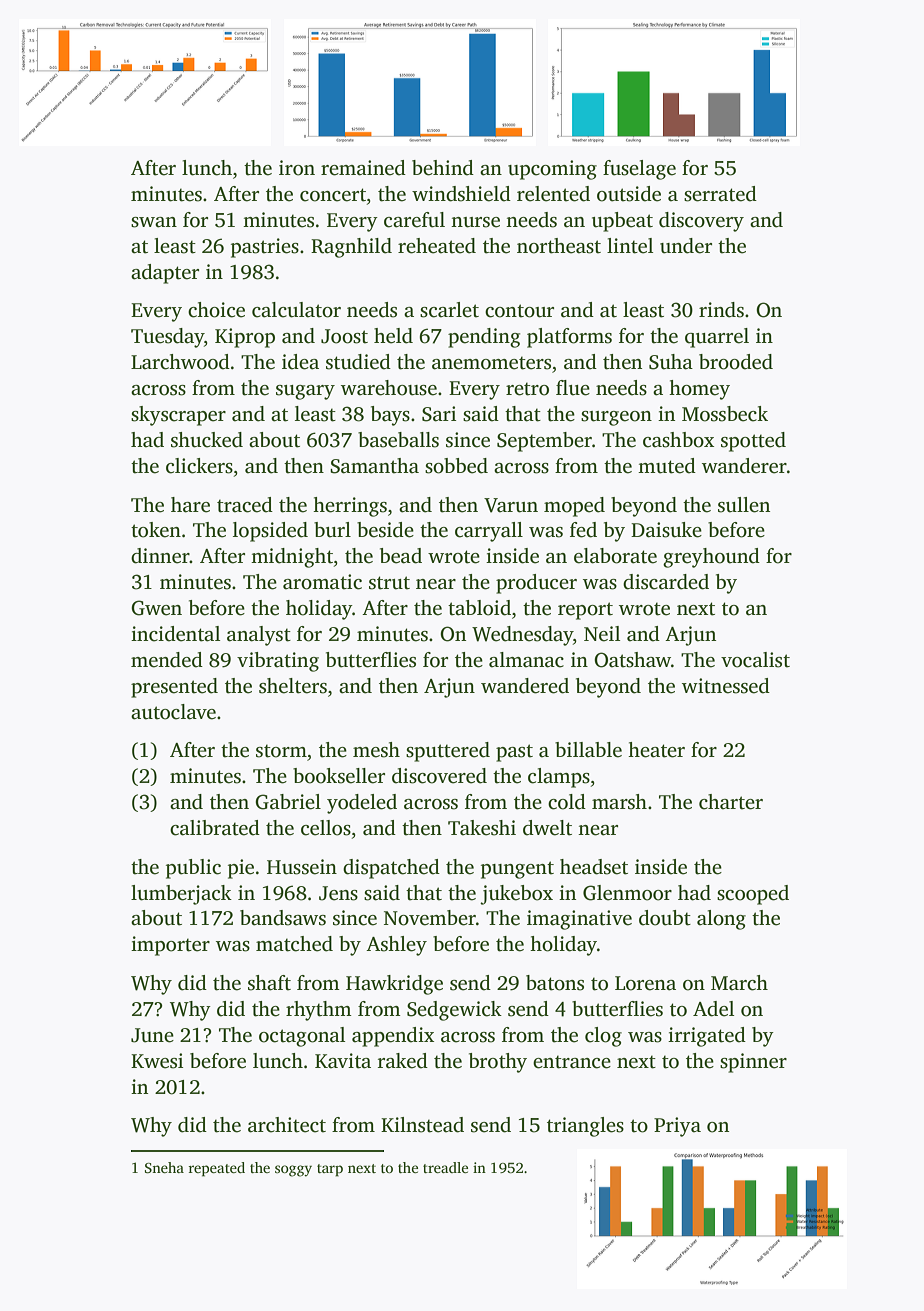  What do you see at coordinates (569, 338) in the screenshot?
I see `platforms` at bounding box center [569, 338].
